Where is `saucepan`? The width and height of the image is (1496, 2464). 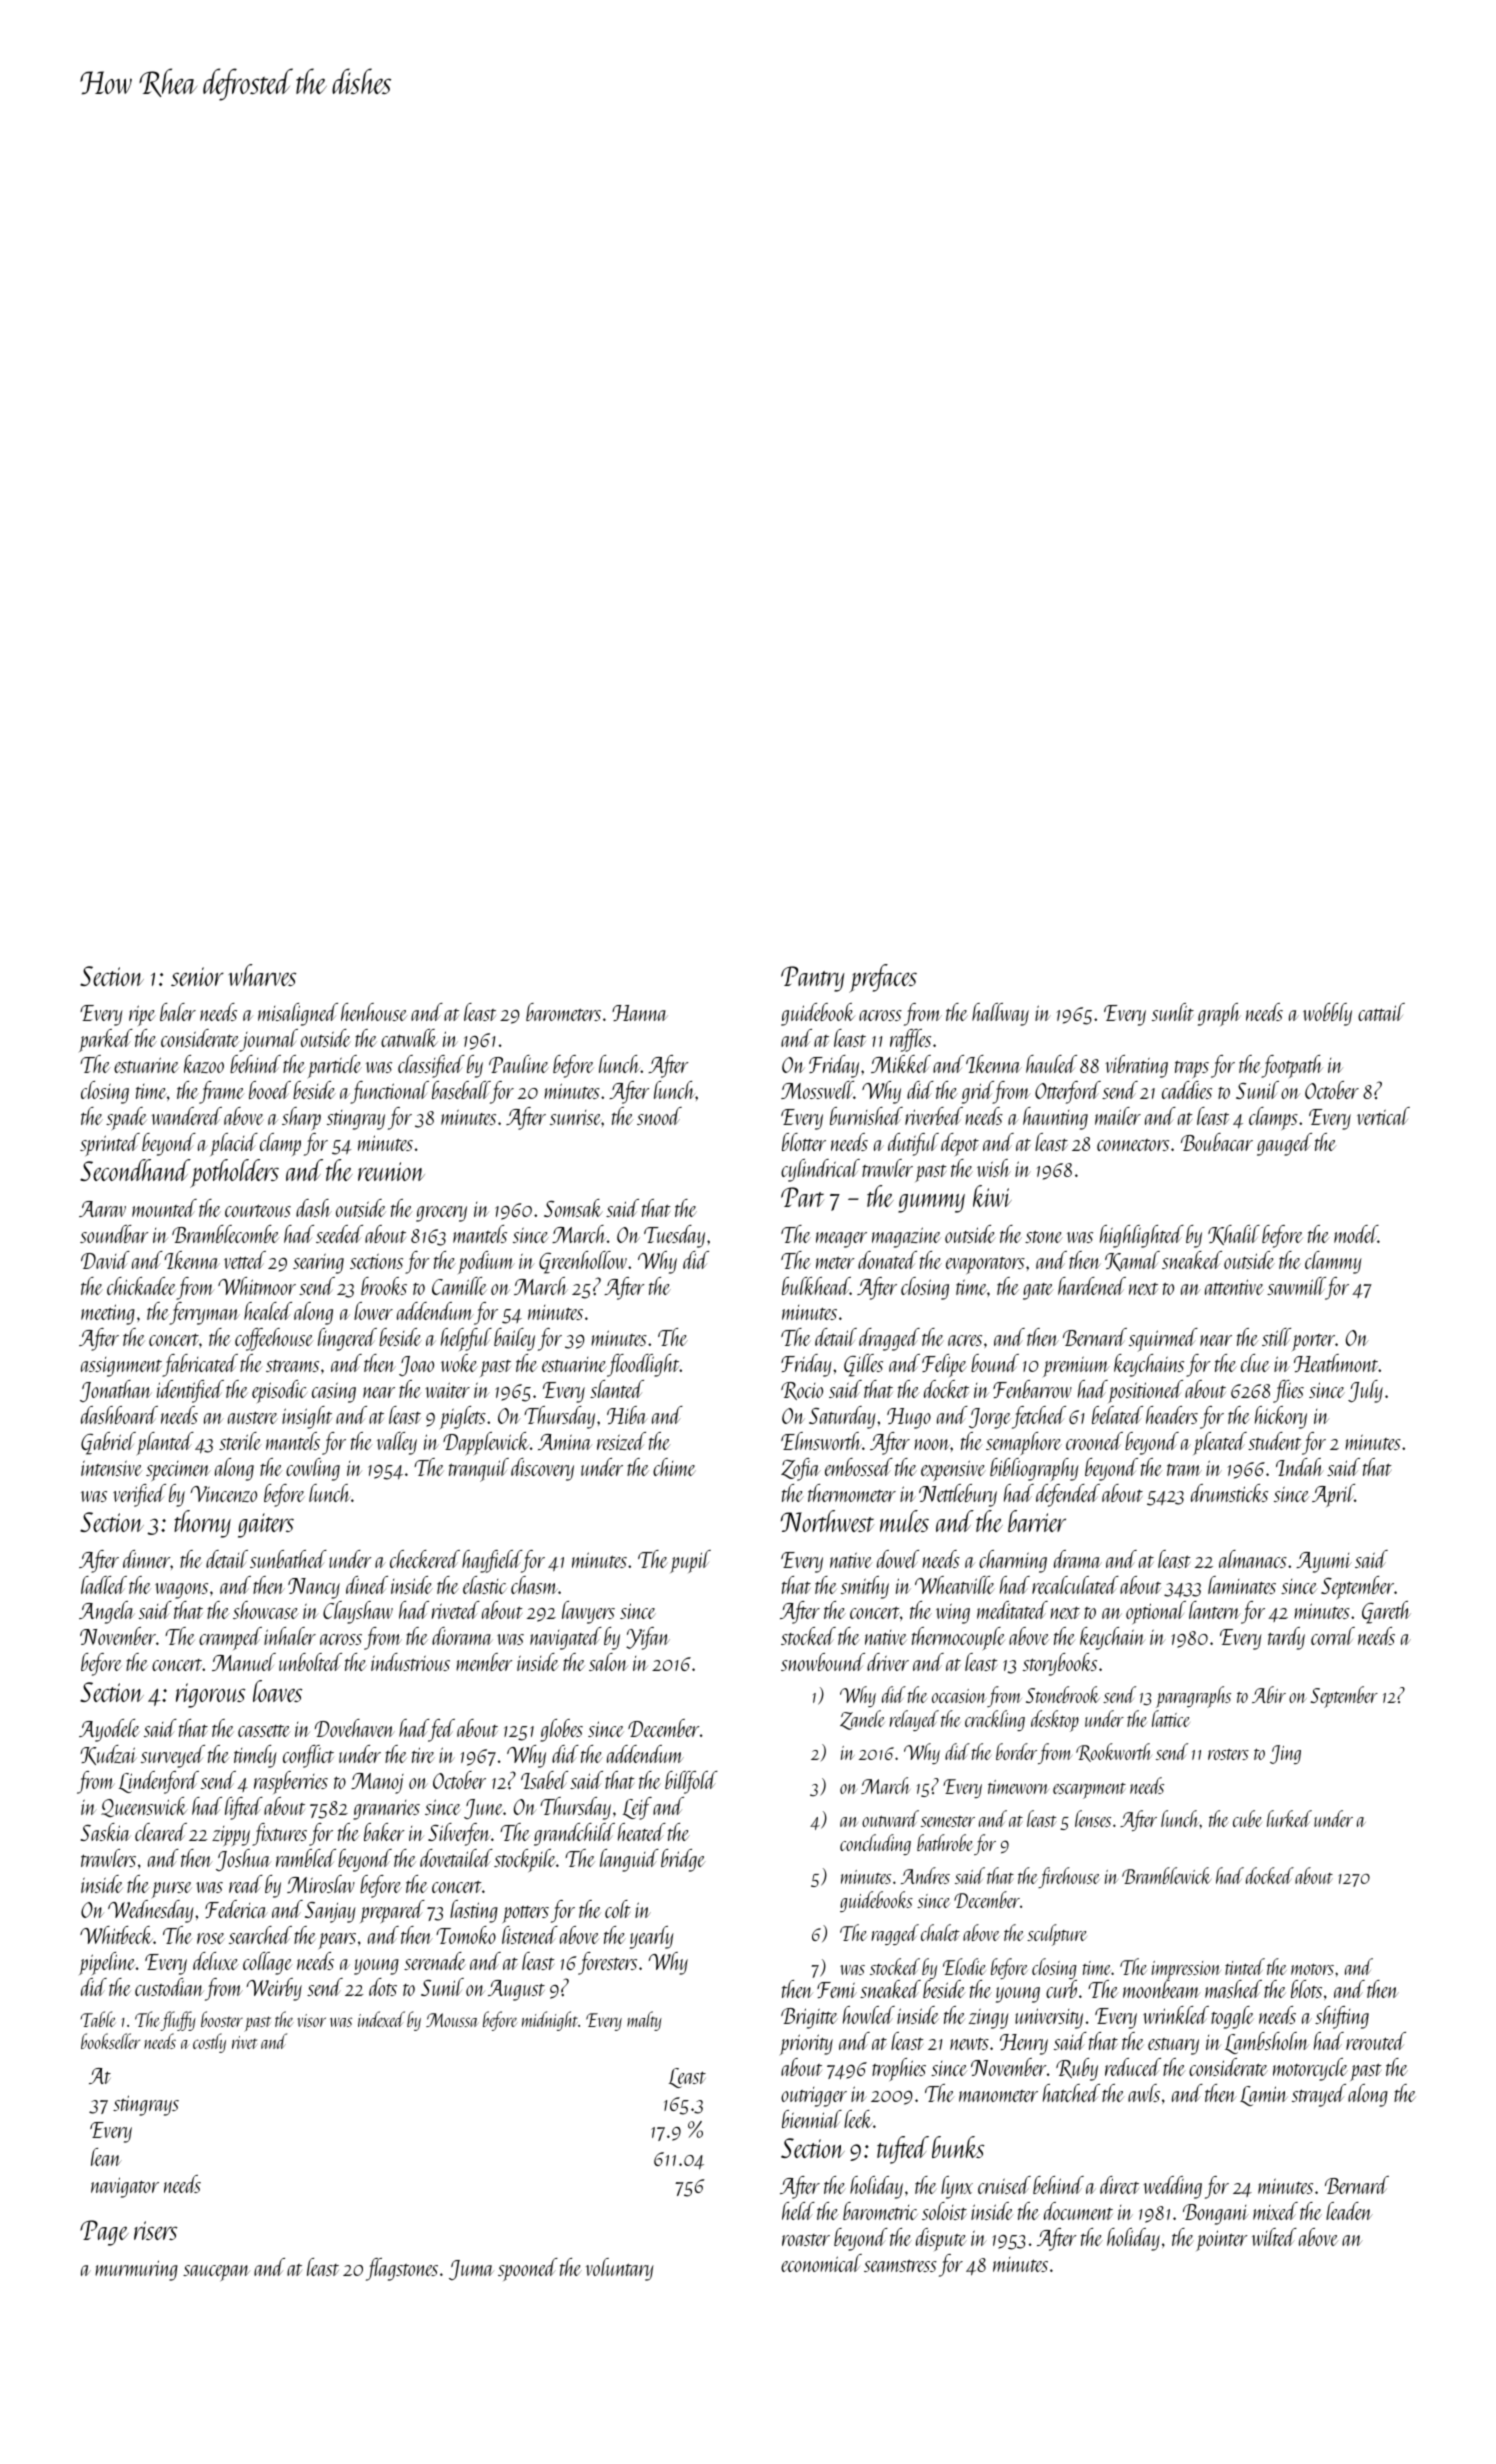 saucepan is located at coordinates (216, 2273).
